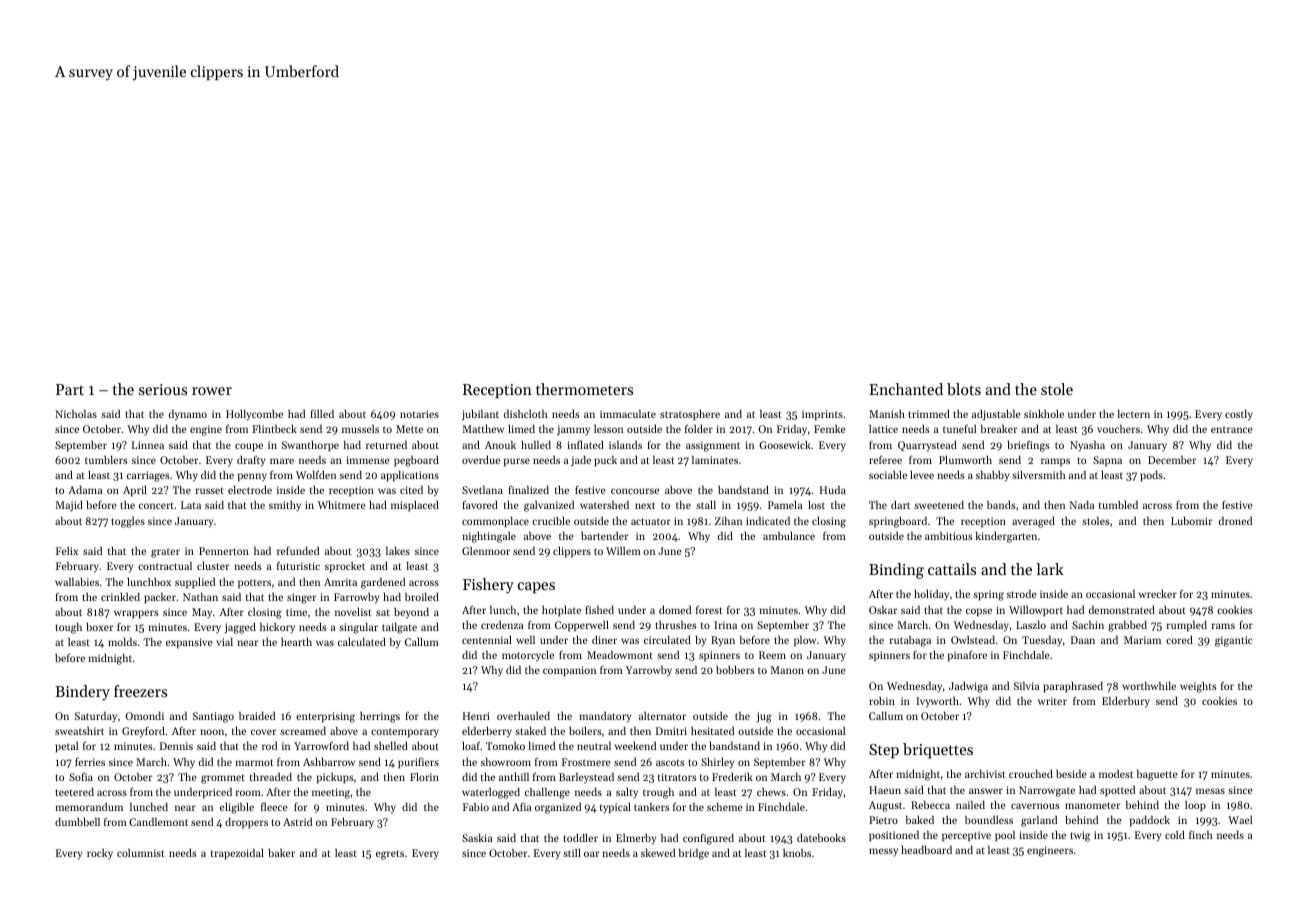 The height and width of the screenshot is (924, 1308). I want to click on cattails, so click(952, 569).
